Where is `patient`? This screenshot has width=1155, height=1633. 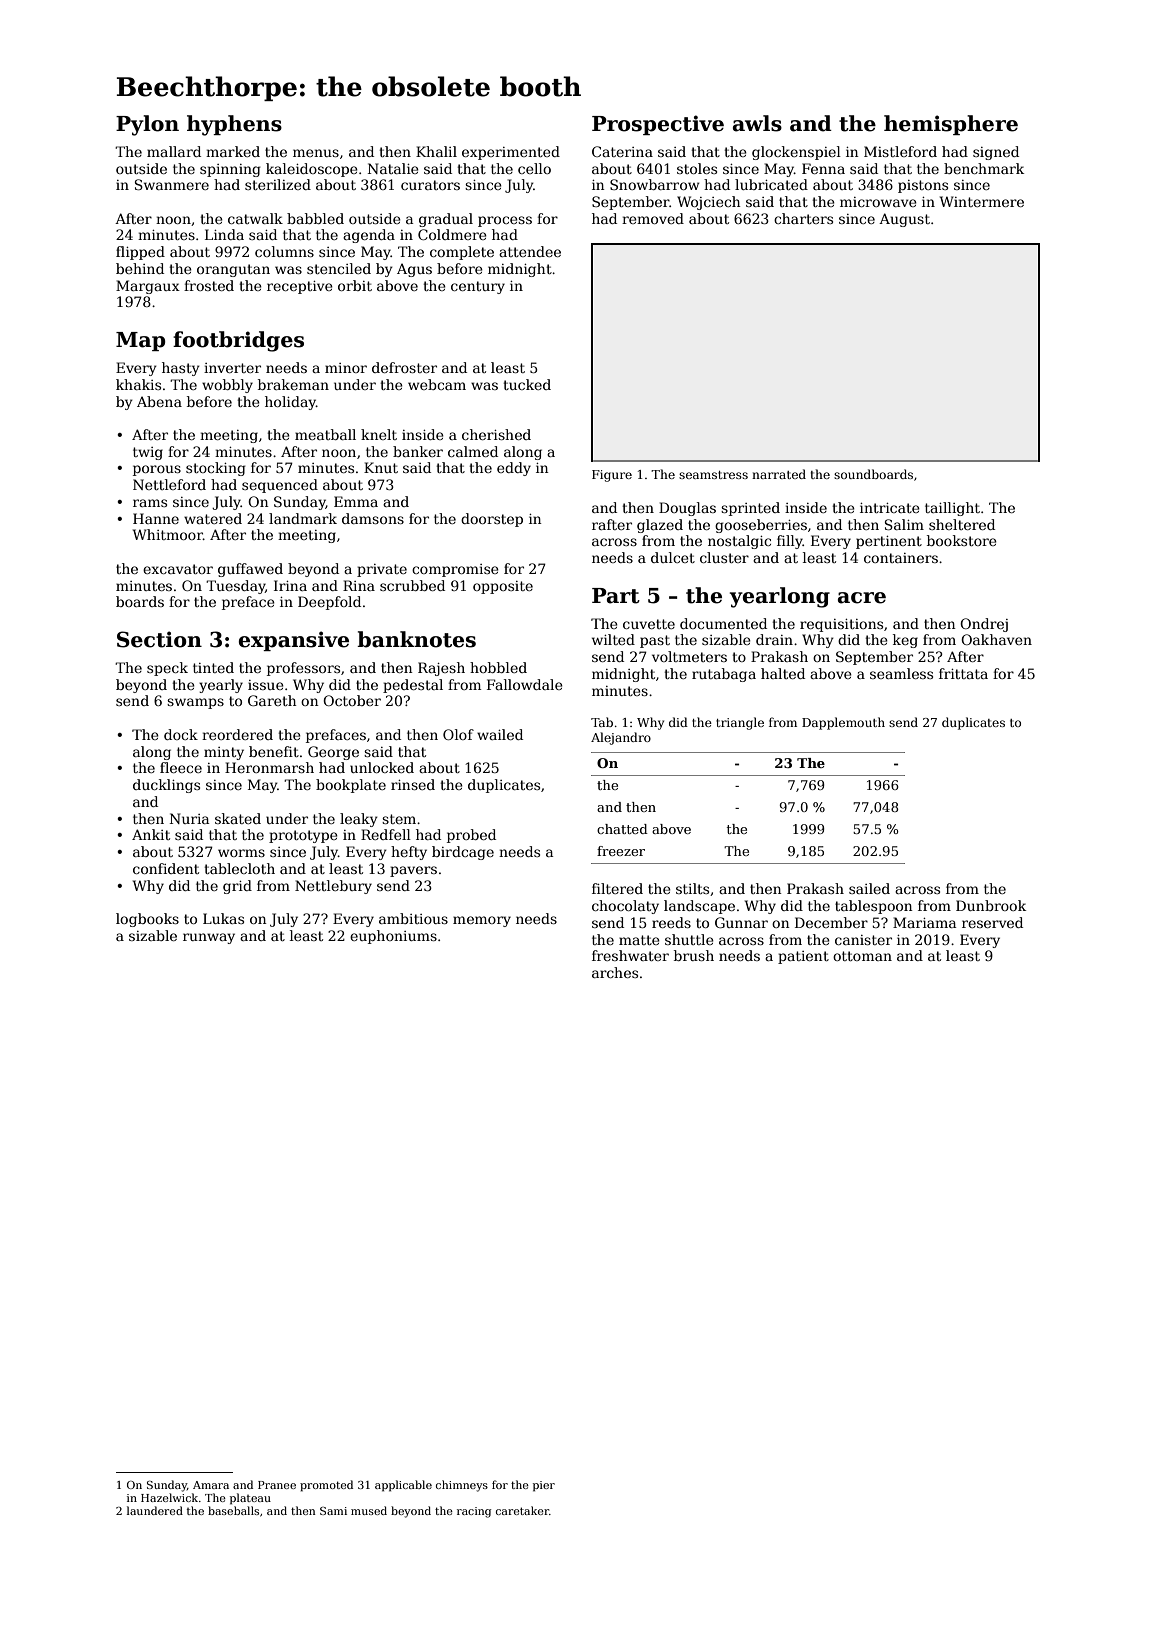
patient is located at coordinates (803, 957).
